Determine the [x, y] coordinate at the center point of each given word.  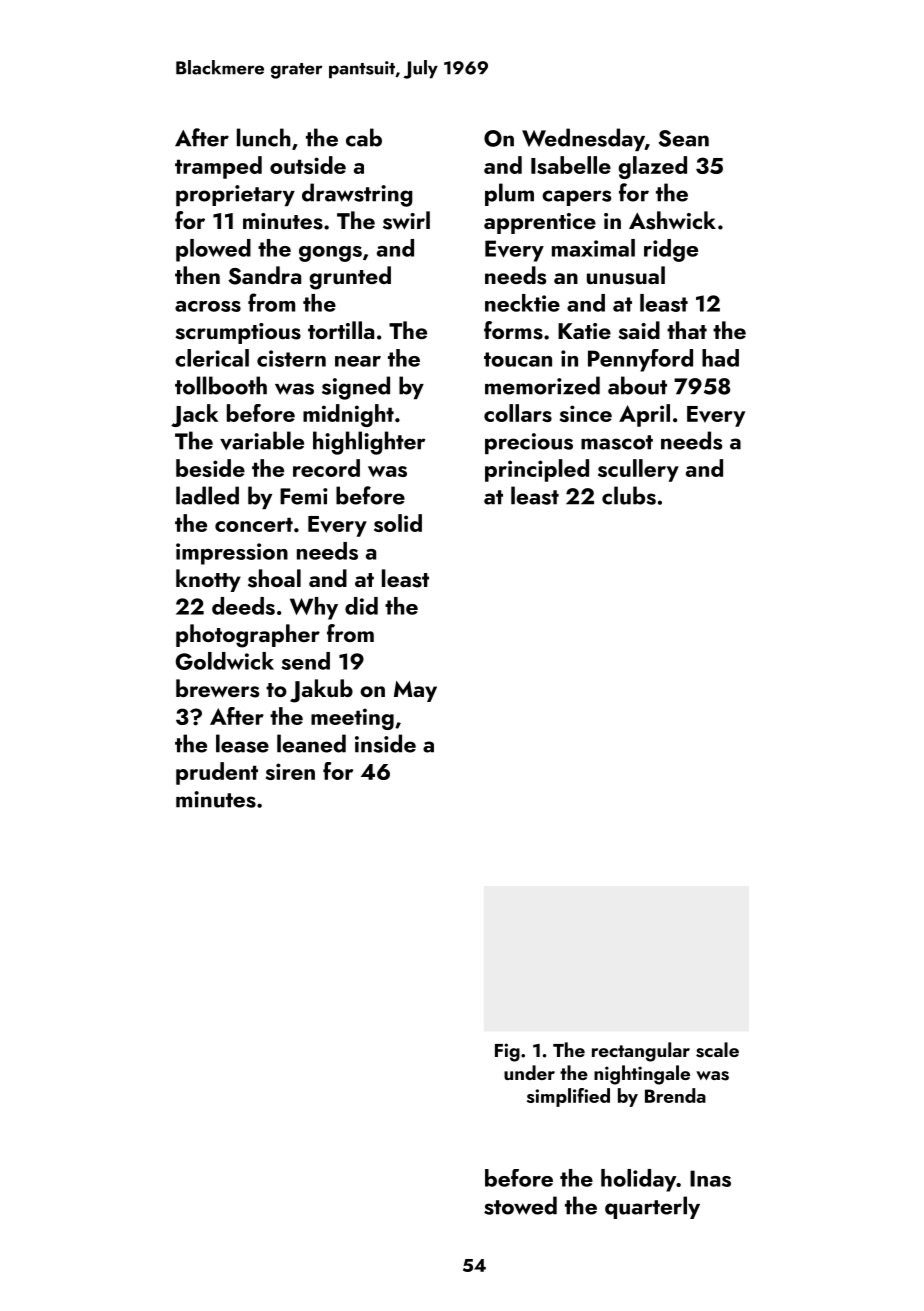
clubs [629, 495]
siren [290, 771]
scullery [638, 470]
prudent [217, 773]
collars [518, 413]
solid [398, 523]
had [720, 358]
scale [717, 1050]
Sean [684, 138]
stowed [520, 1205]
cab [364, 137]
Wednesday [583, 139]
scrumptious [238, 333]
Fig [507, 1052]
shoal [274, 578]
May [415, 691]
